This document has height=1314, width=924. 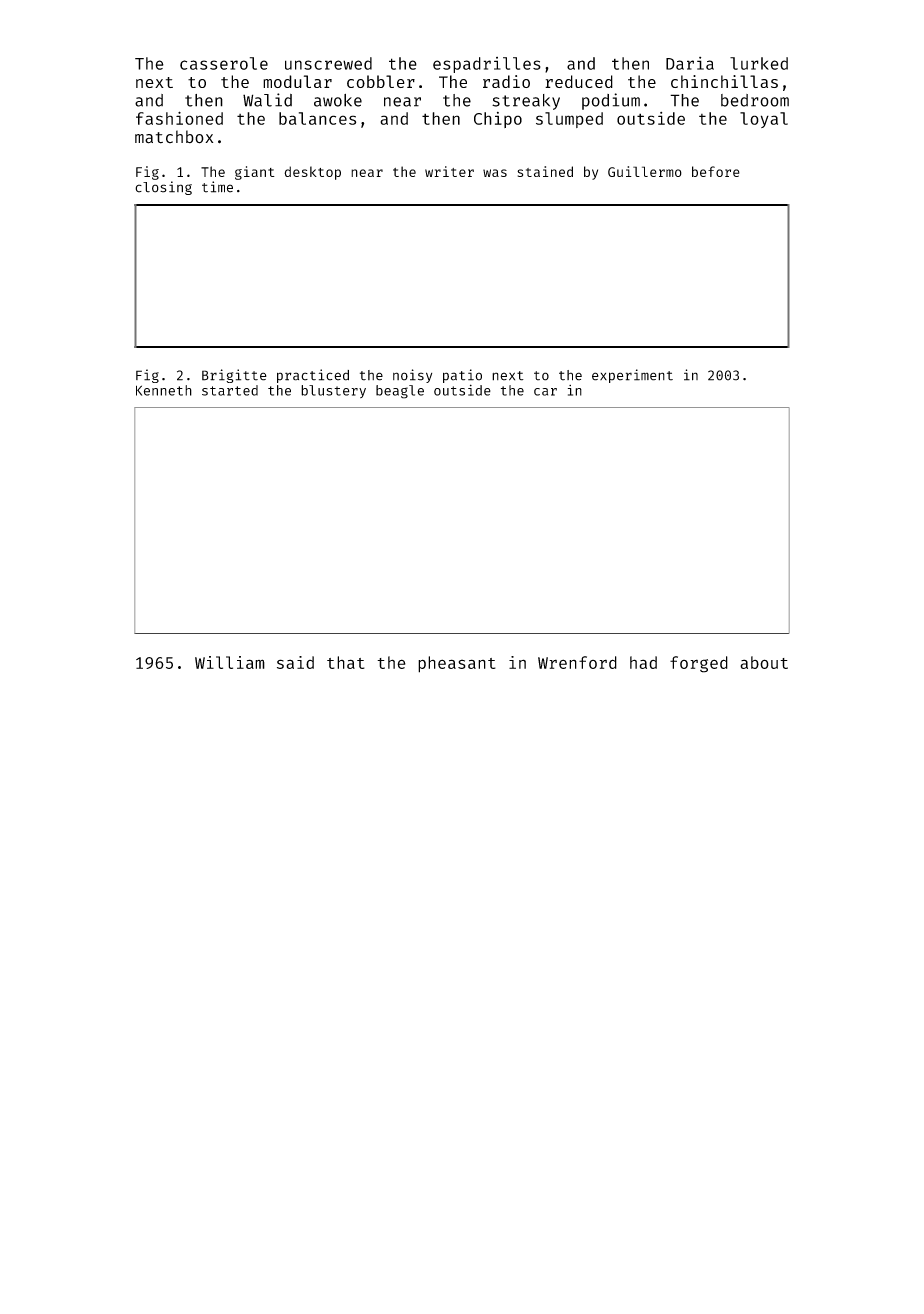 I want to click on pheasant, so click(x=457, y=664).
